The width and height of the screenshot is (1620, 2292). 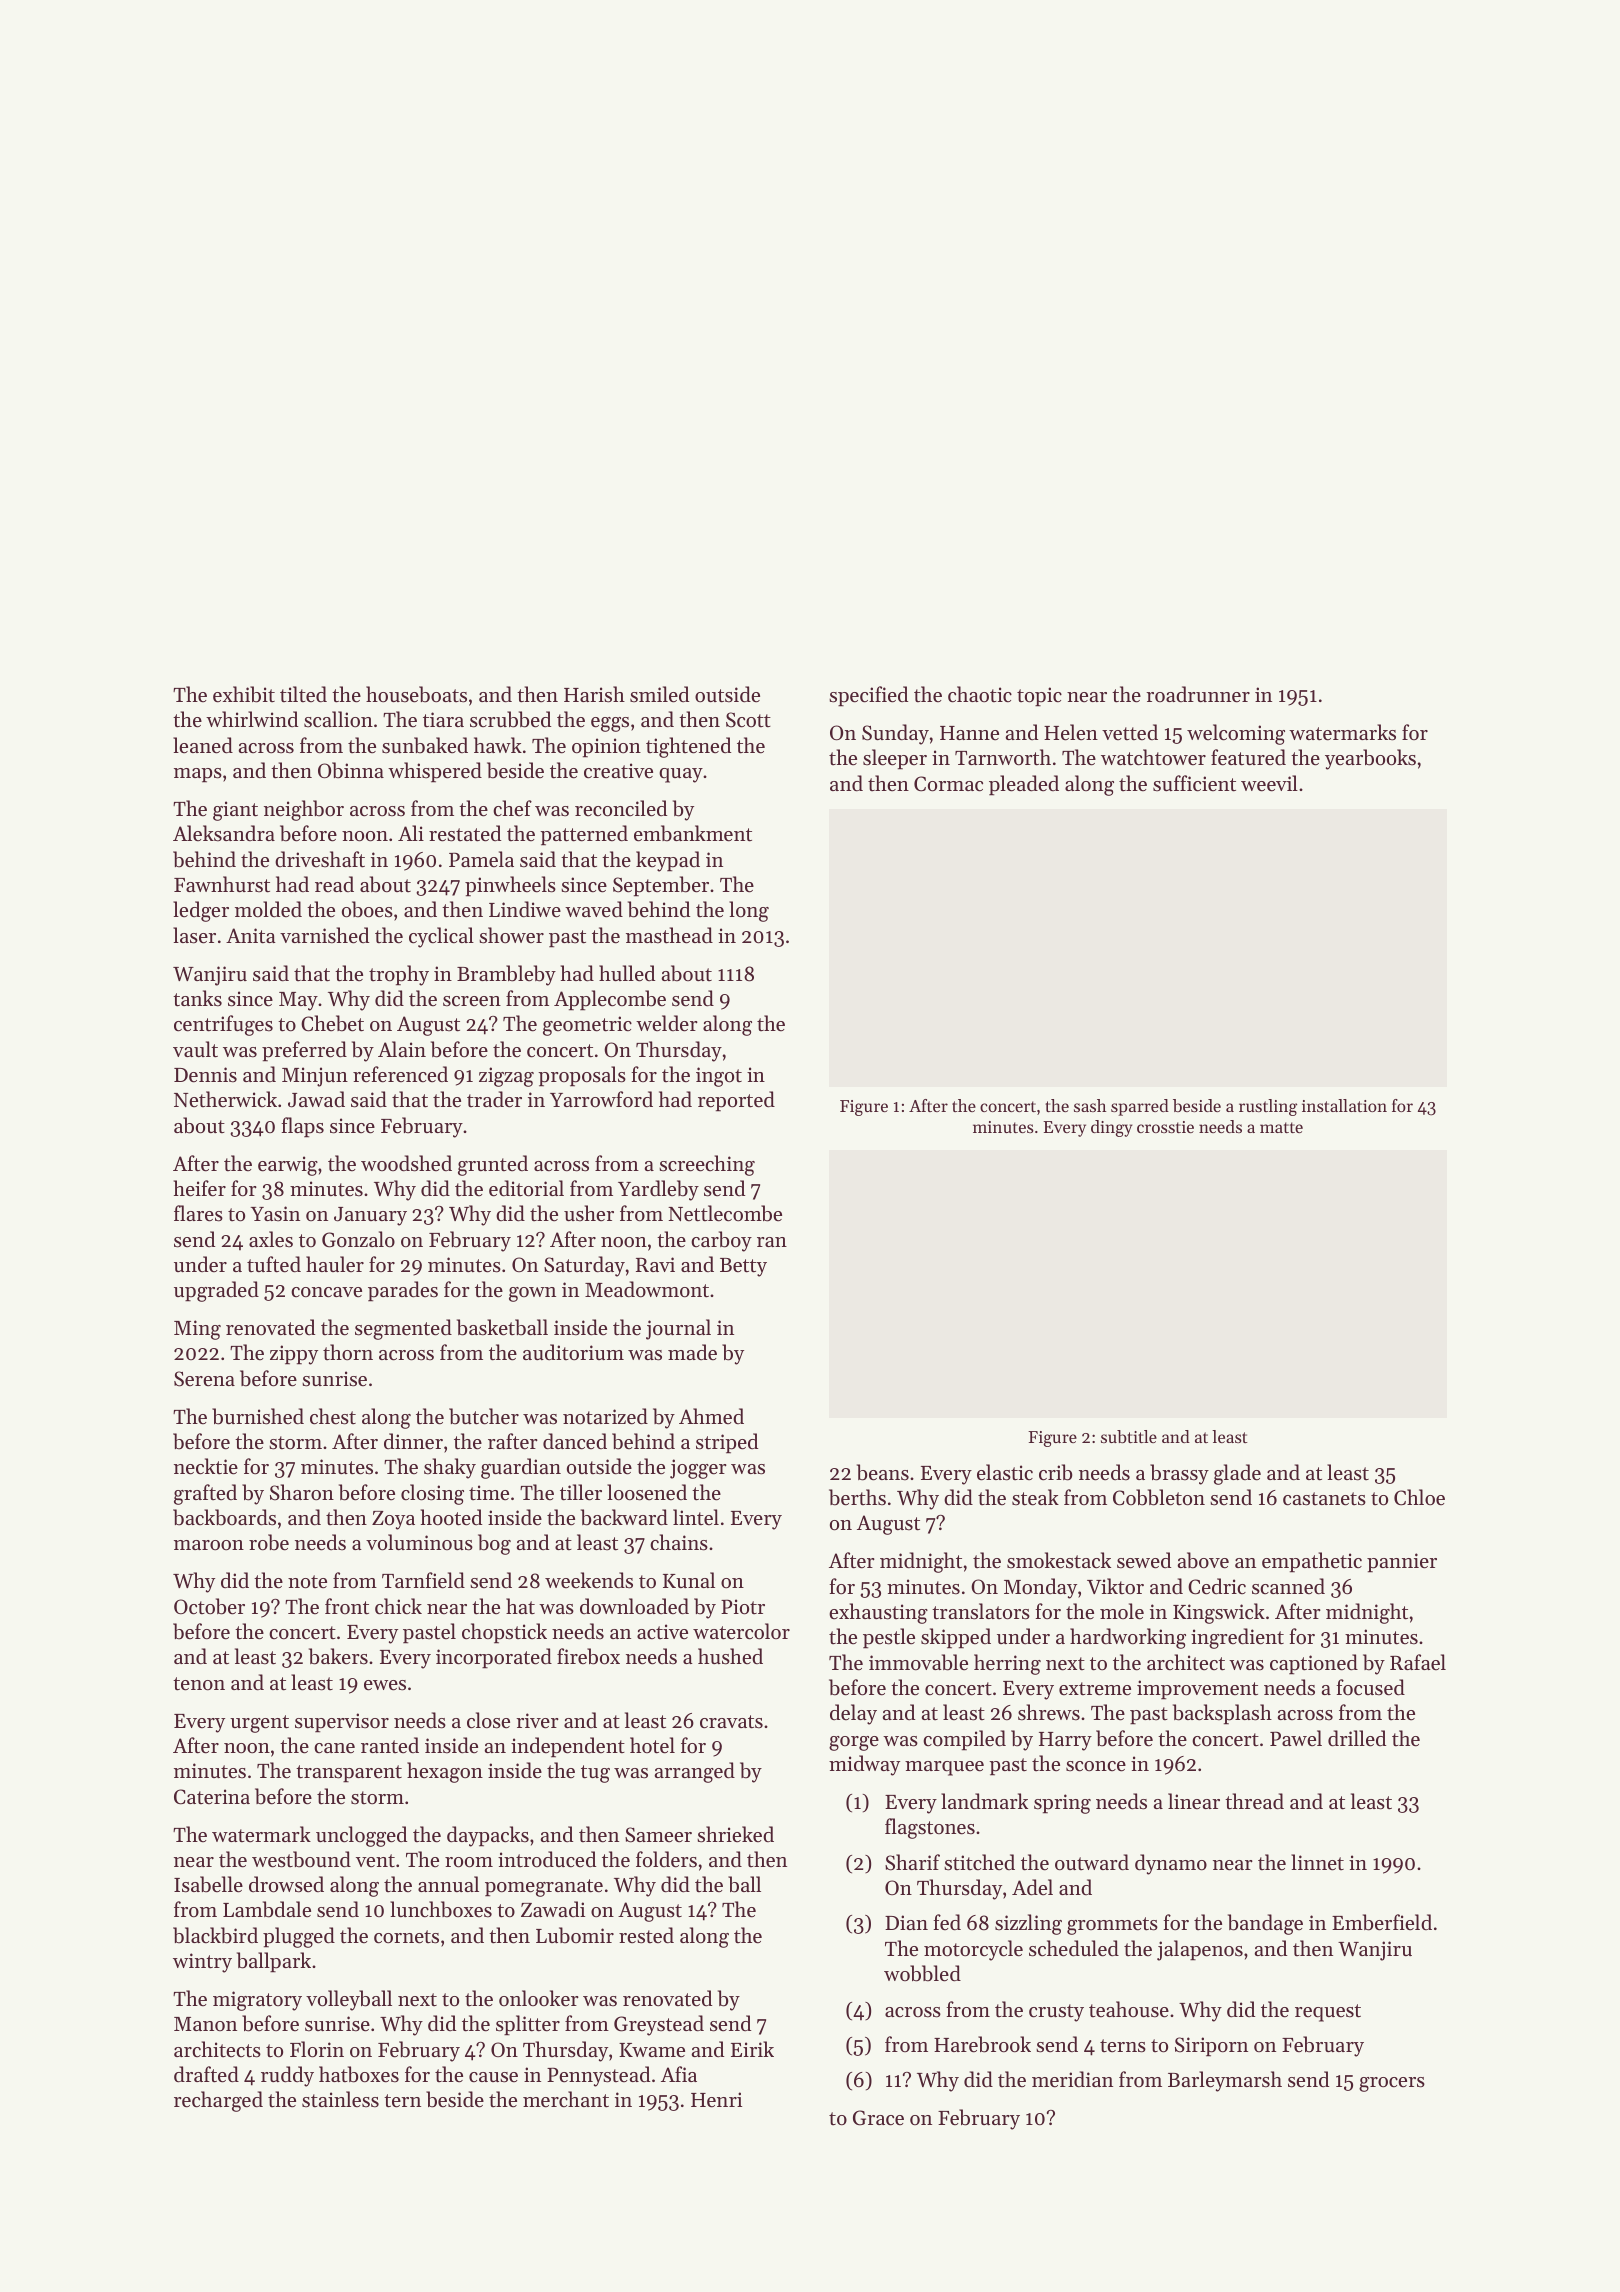 What do you see at coordinates (666, 1859) in the screenshot?
I see `folders` at bounding box center [666, 1859].
